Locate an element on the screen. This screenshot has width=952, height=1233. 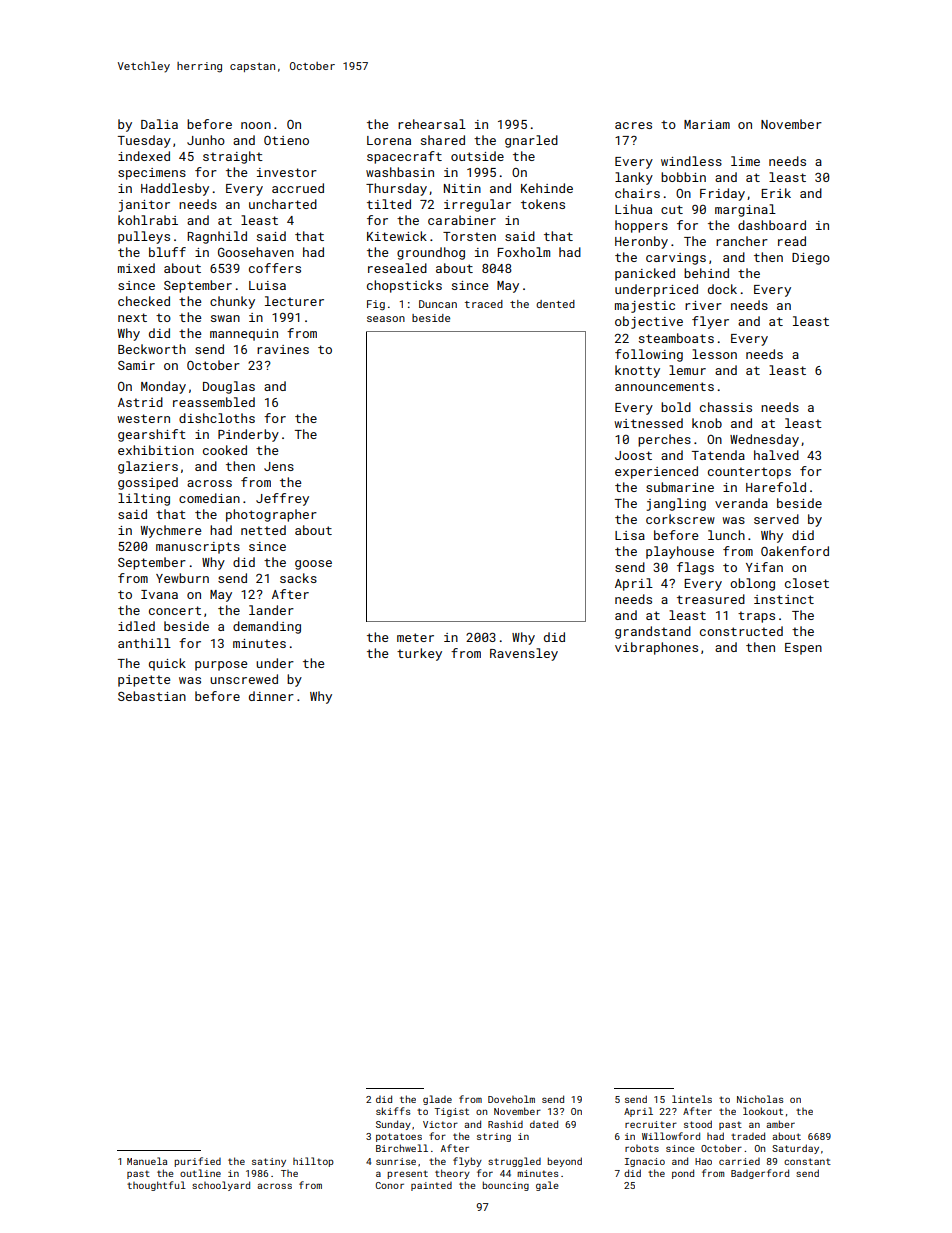
Oakenford is located at coordinates (795, 551).
